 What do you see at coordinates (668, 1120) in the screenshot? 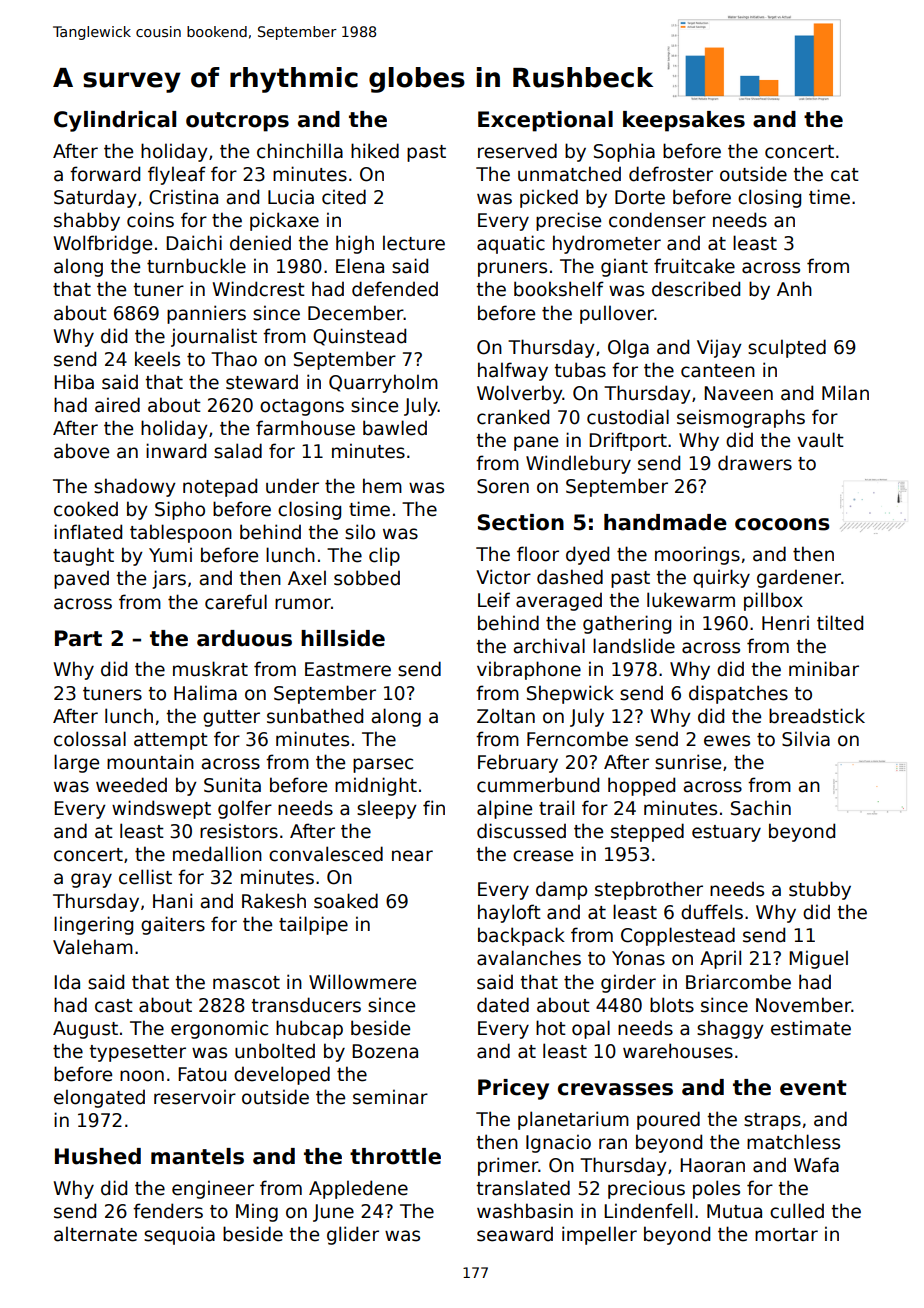
I see `poured` at bounding box center [668, 1120].
